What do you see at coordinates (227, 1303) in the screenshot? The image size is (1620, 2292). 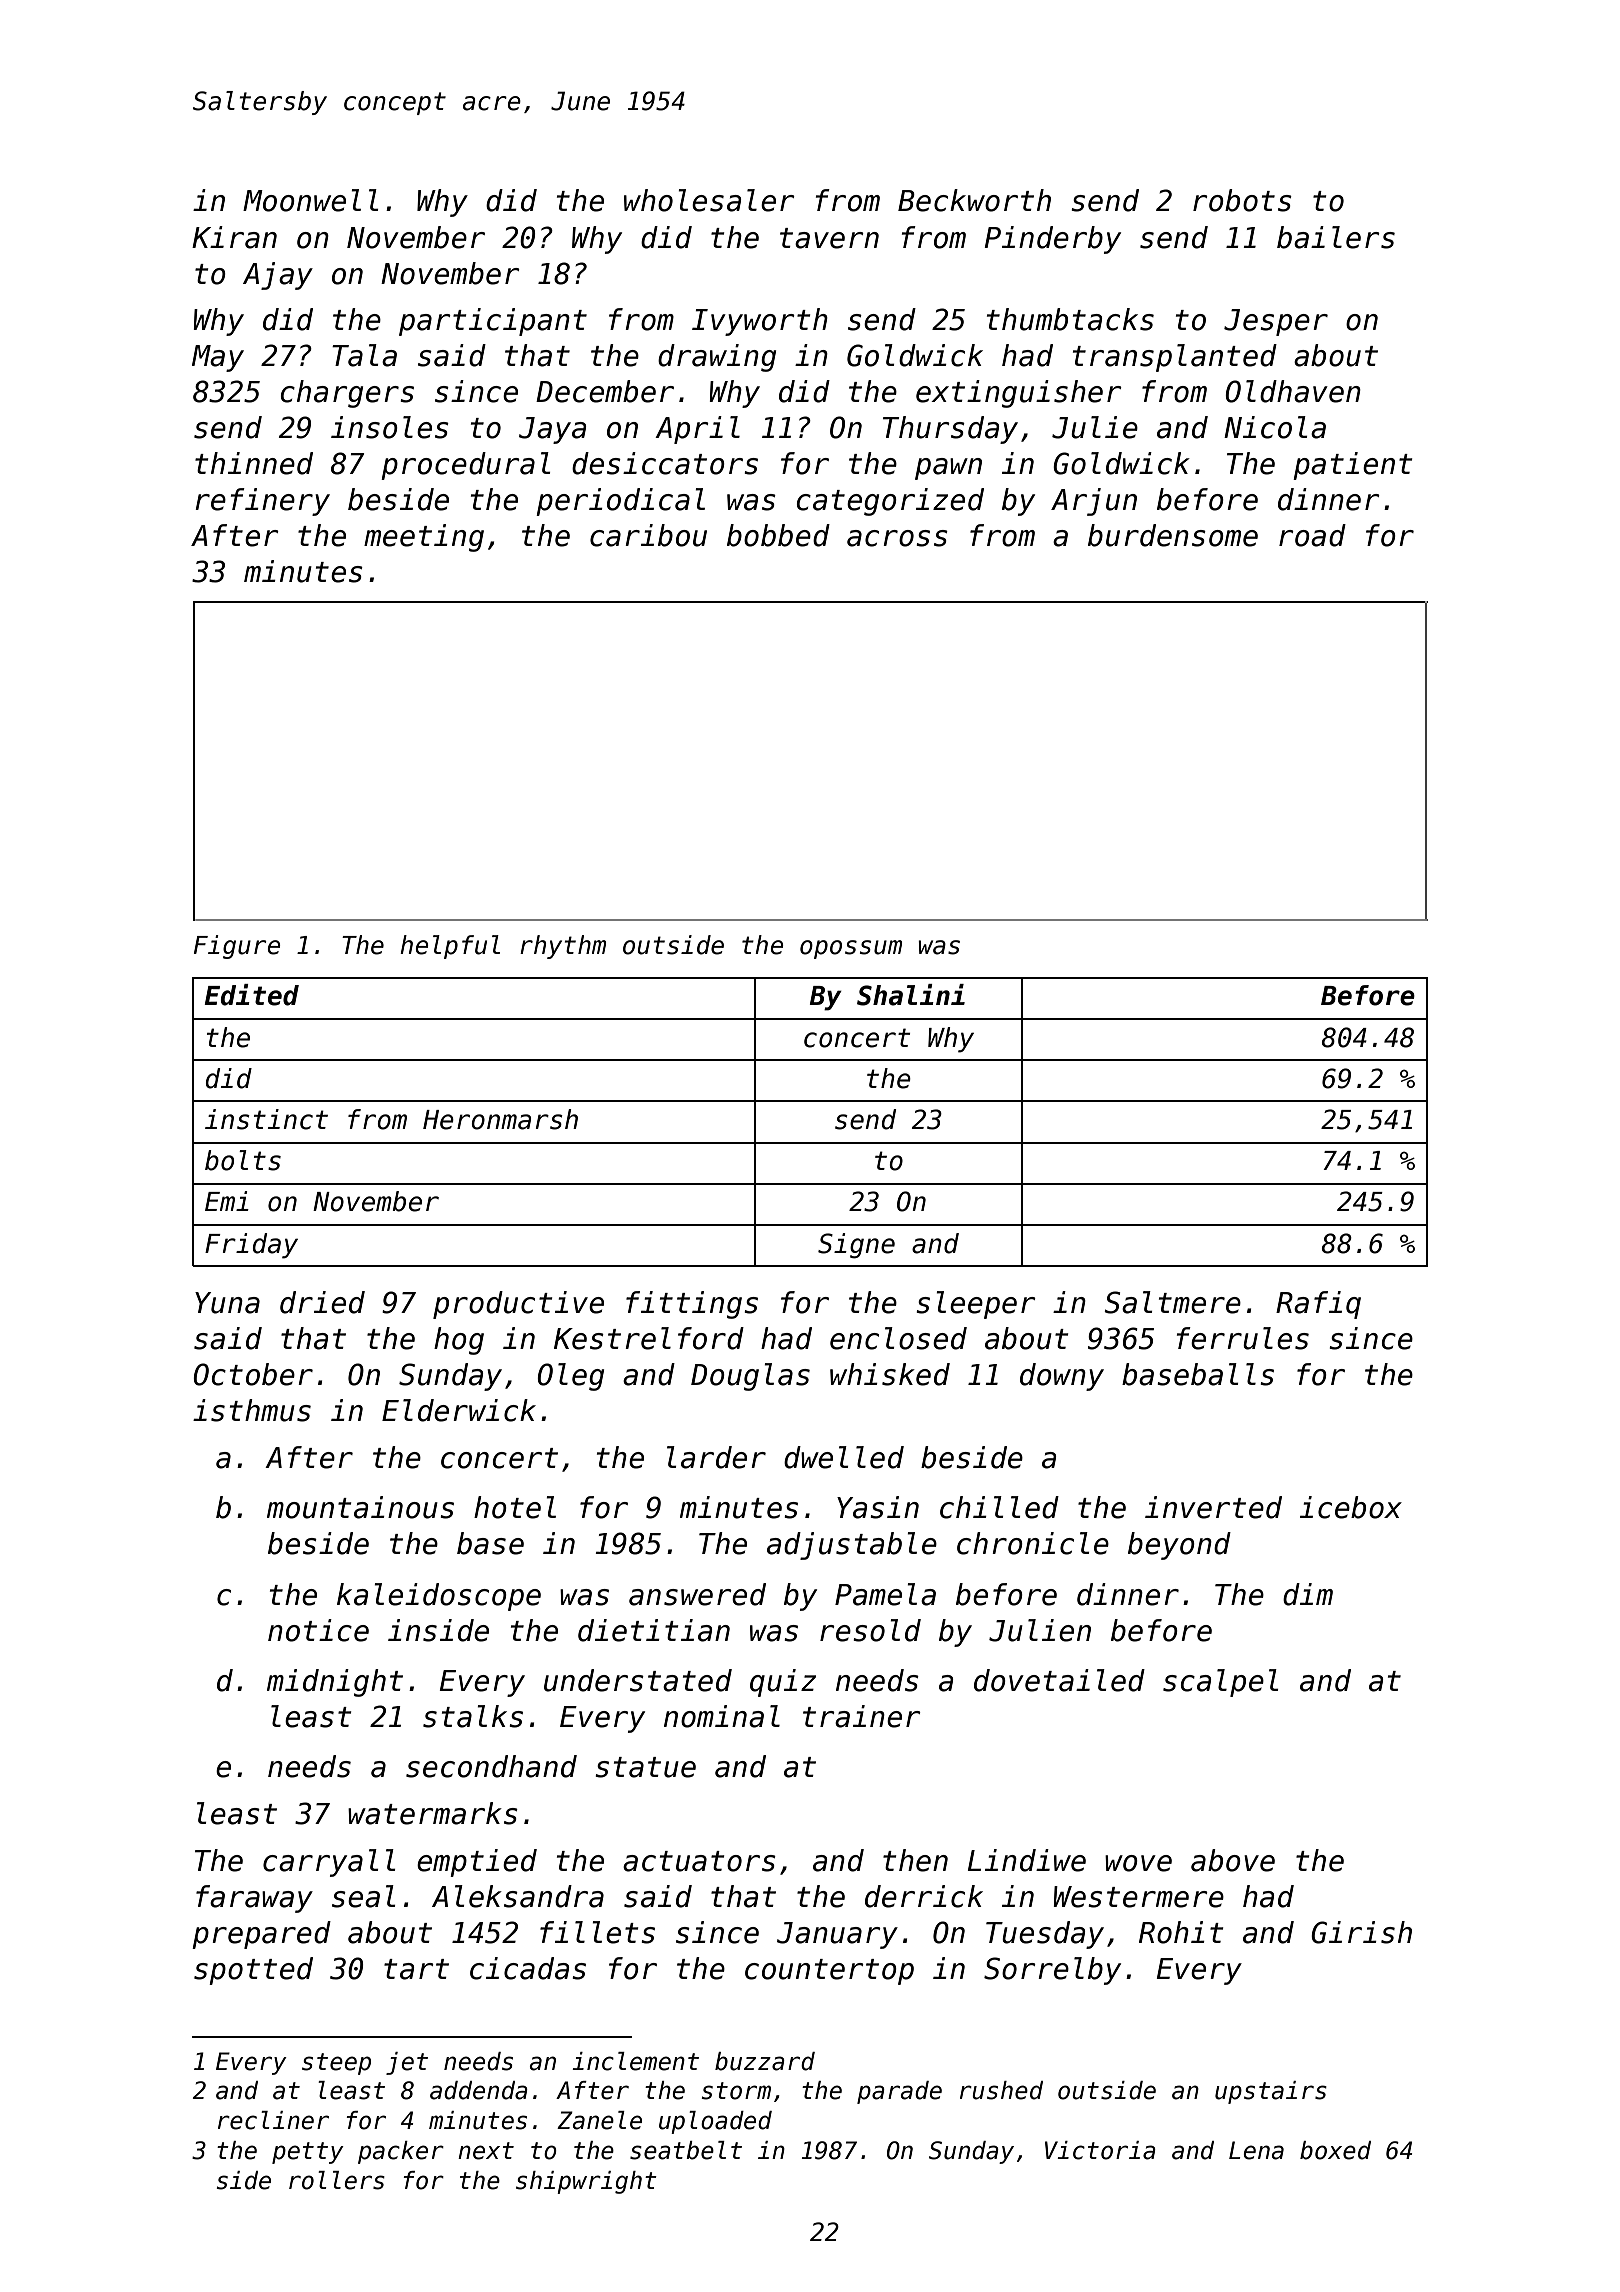 I see `Yuna` at bounding box center [227, 1303].
